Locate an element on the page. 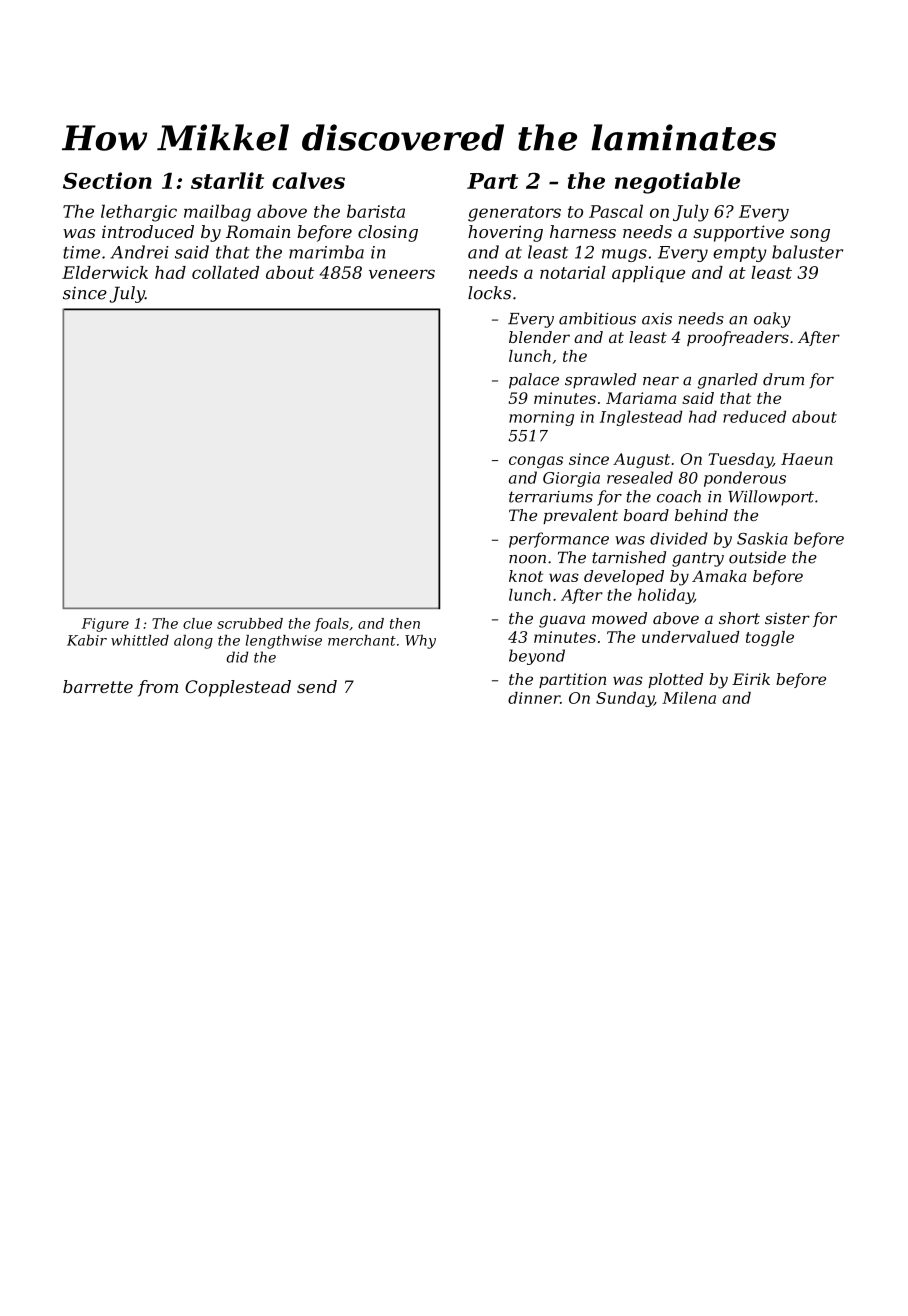  scrubbed is located at coordinates (250, 623).
